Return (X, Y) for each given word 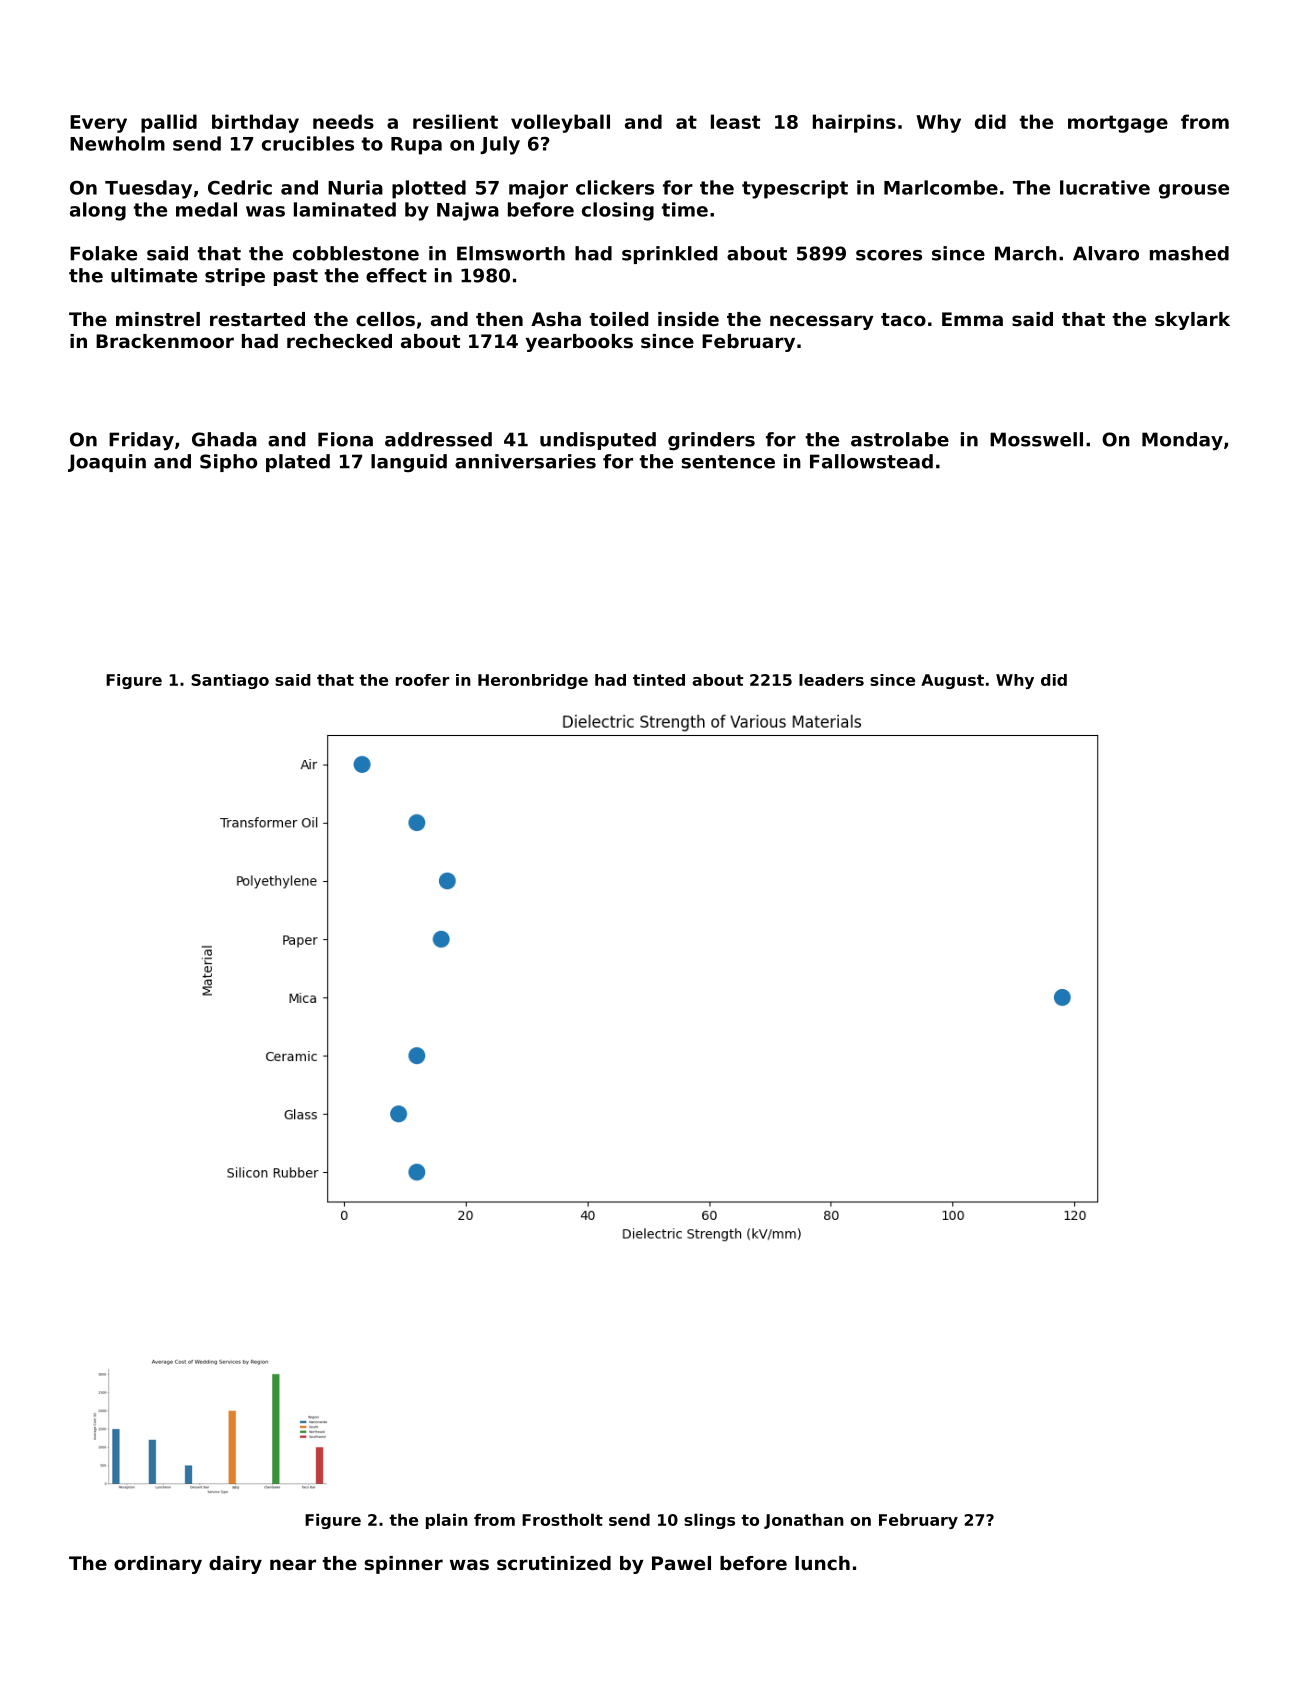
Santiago (230, 681)
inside (688, 319)
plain (447, 1521)
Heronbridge (533, 681)
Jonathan (804, 1521)
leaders (831, 680)
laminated (345, 209)
